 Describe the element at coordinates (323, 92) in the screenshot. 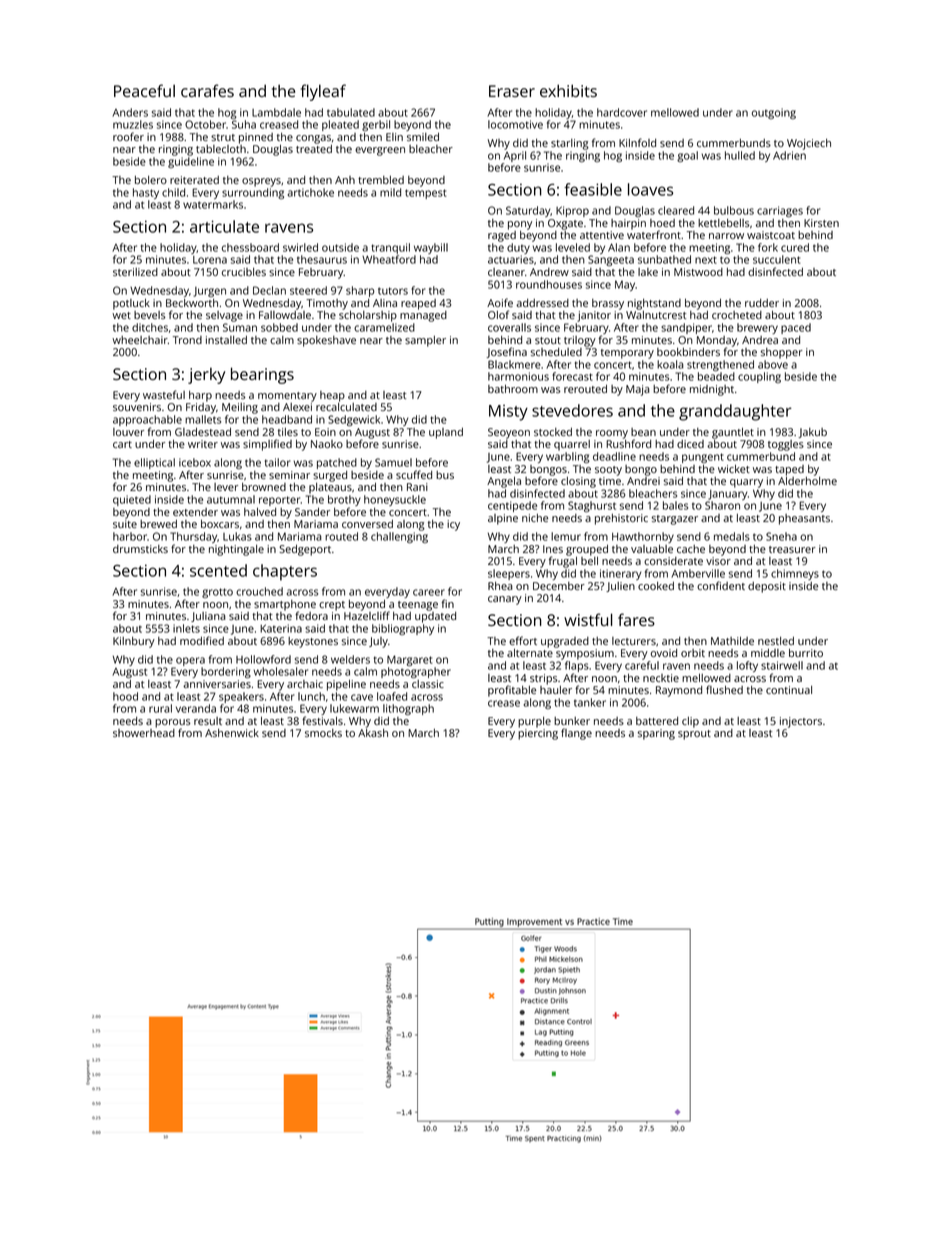

I see `flyleaf` at that location.
